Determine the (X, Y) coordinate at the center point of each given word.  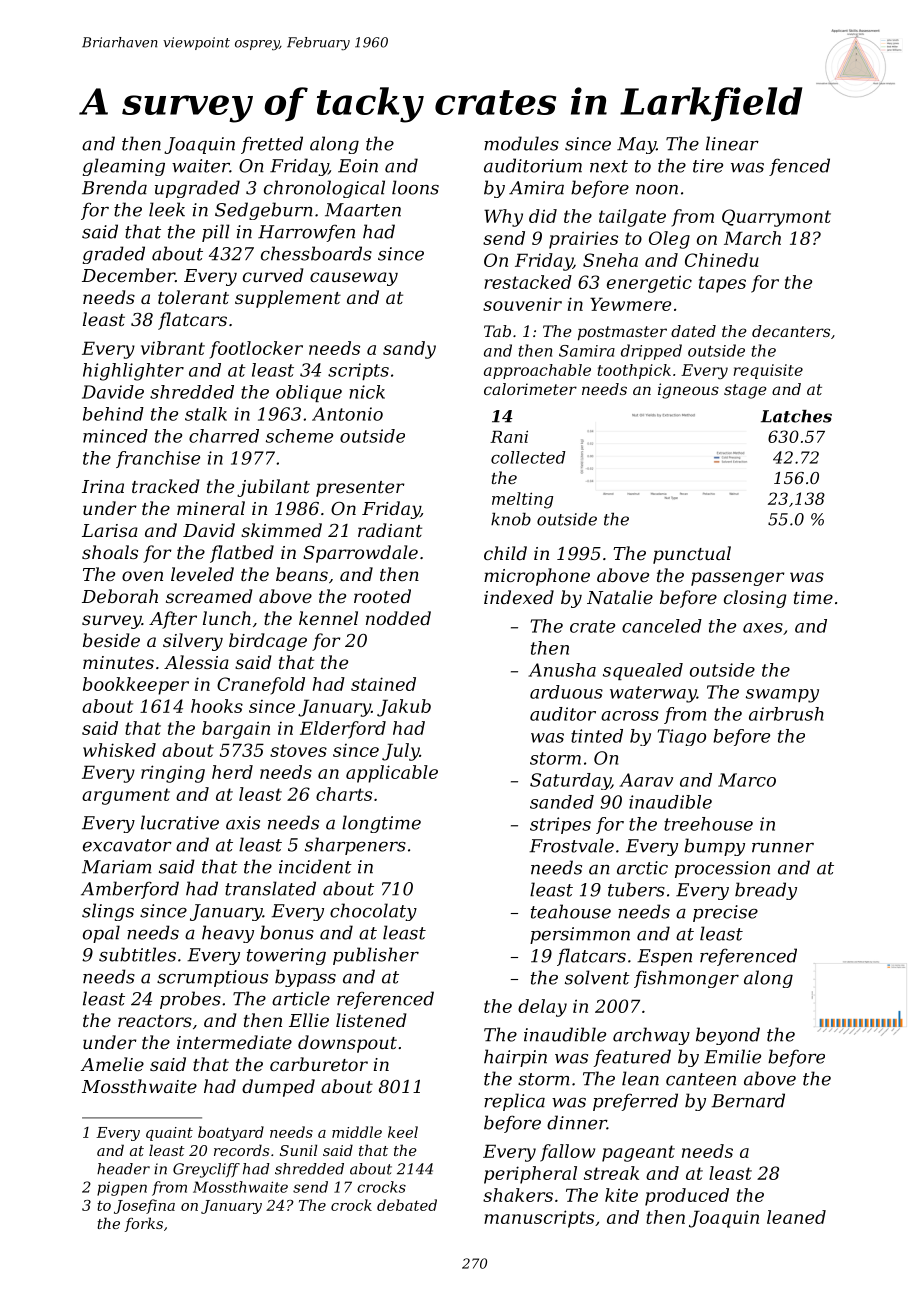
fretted (272, 145)
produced (687, 1197)
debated (407, 1205)
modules (521, 143)
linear (732, 143)
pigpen (122, 1188)
